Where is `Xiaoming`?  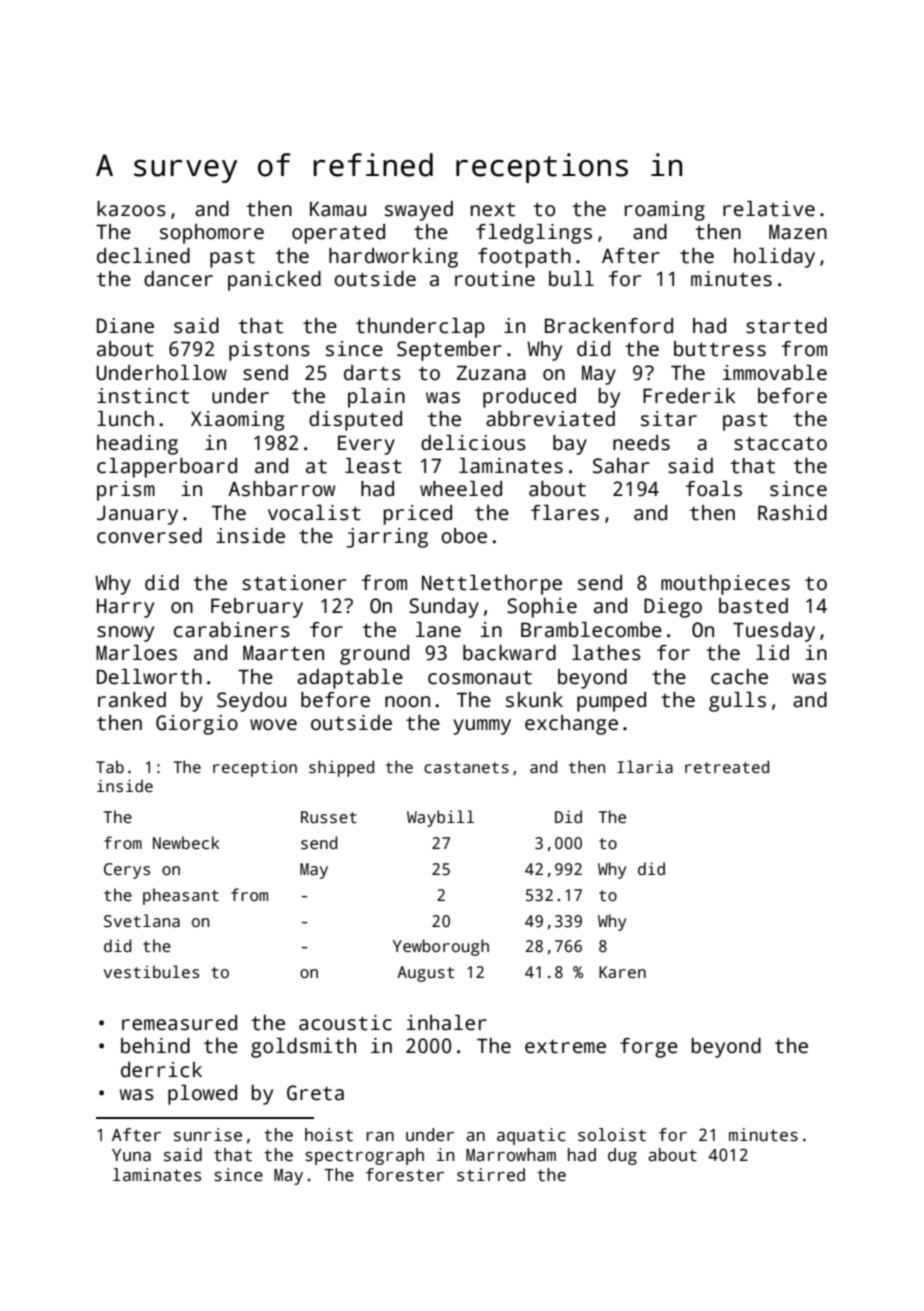
Xiaoming is located at coordinates (237, 421).
